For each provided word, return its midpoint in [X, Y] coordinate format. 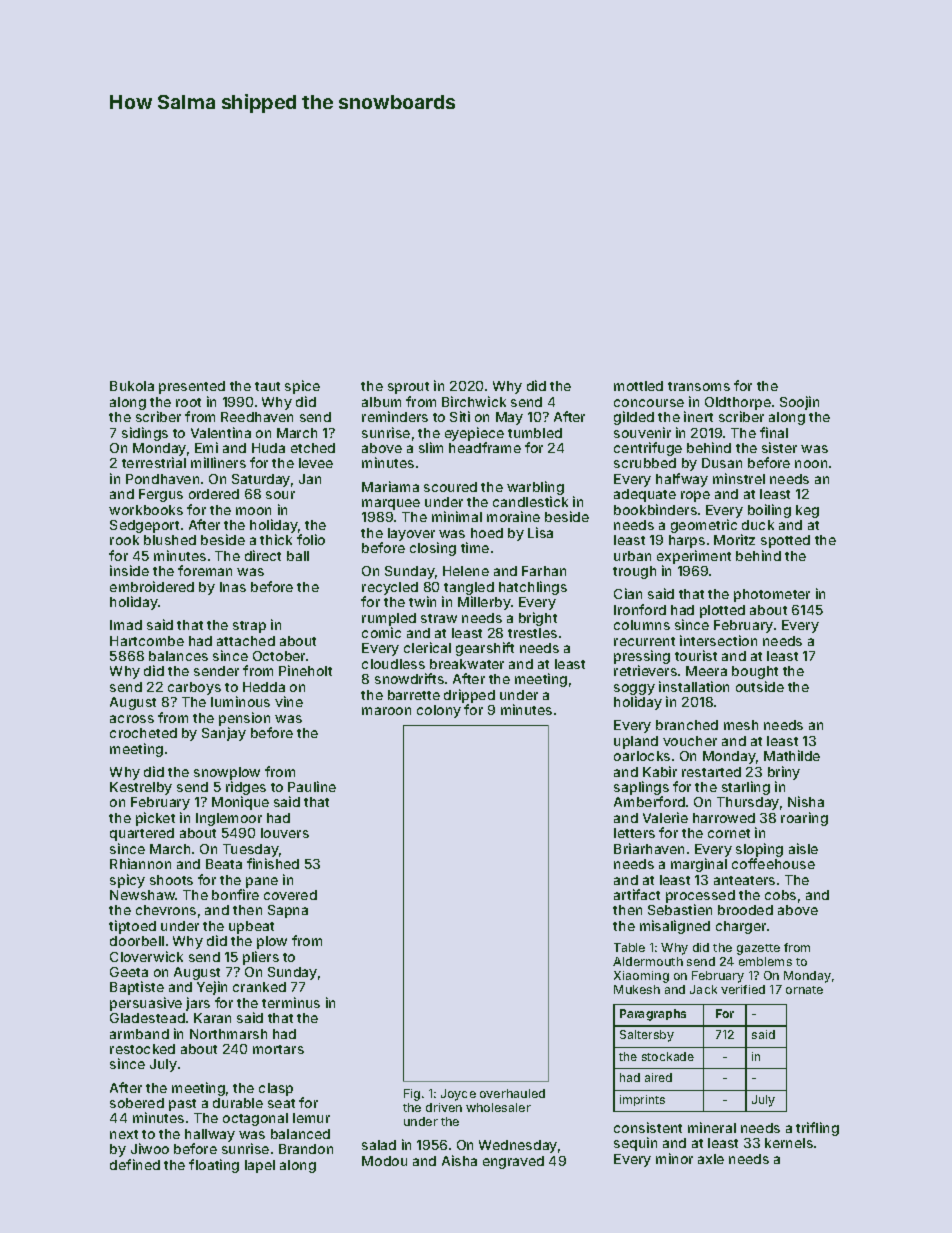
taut [267, 386]
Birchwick [474, 401]
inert [698, 416]
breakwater [467, 664]
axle [711, 1159]
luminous [240, 701]
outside [760, 686]
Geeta [129, 972]
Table [629, 947]
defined [135, 1164]
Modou [384, 1161]
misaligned [675, 927]
